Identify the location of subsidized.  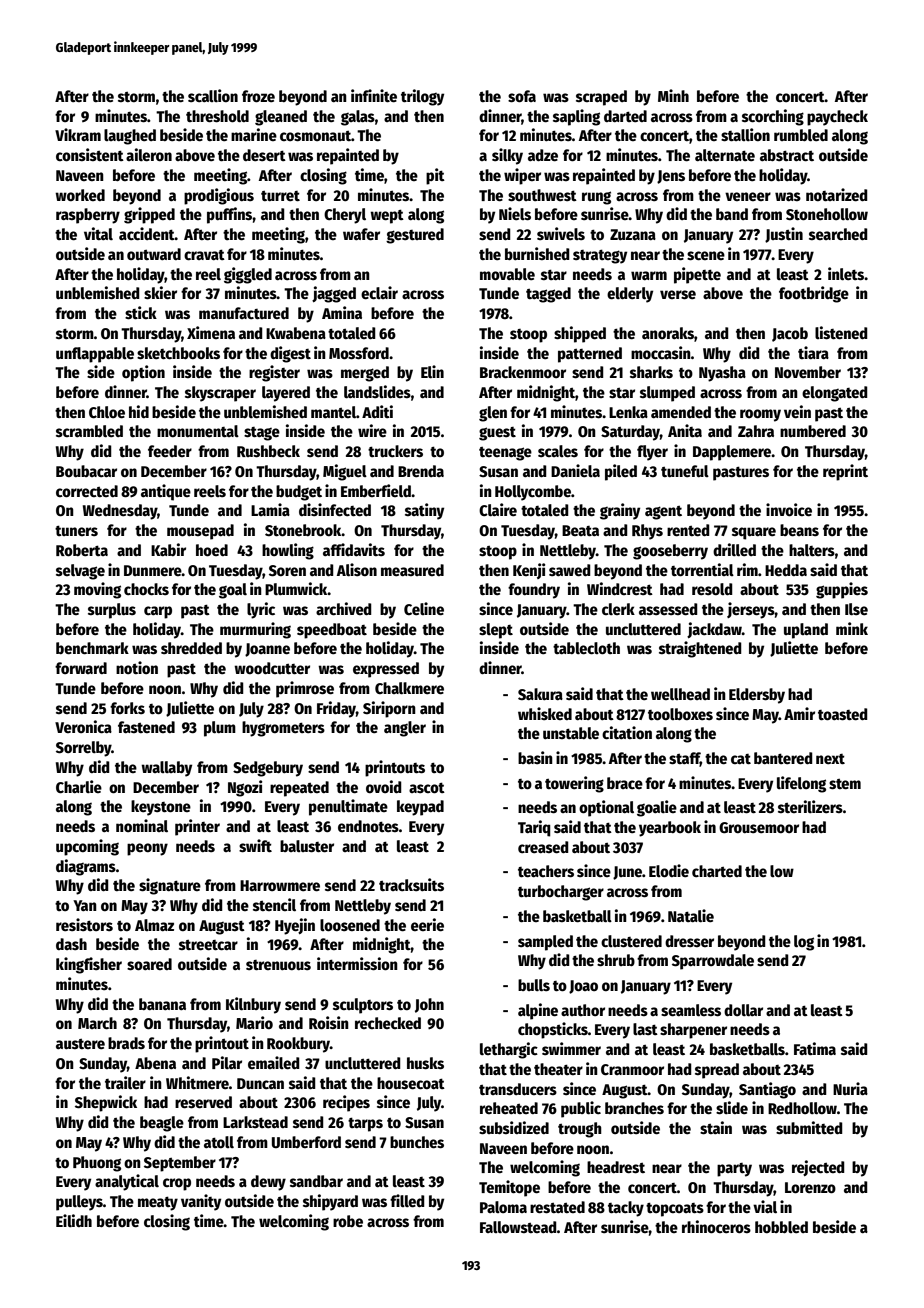
(514, 1128).
